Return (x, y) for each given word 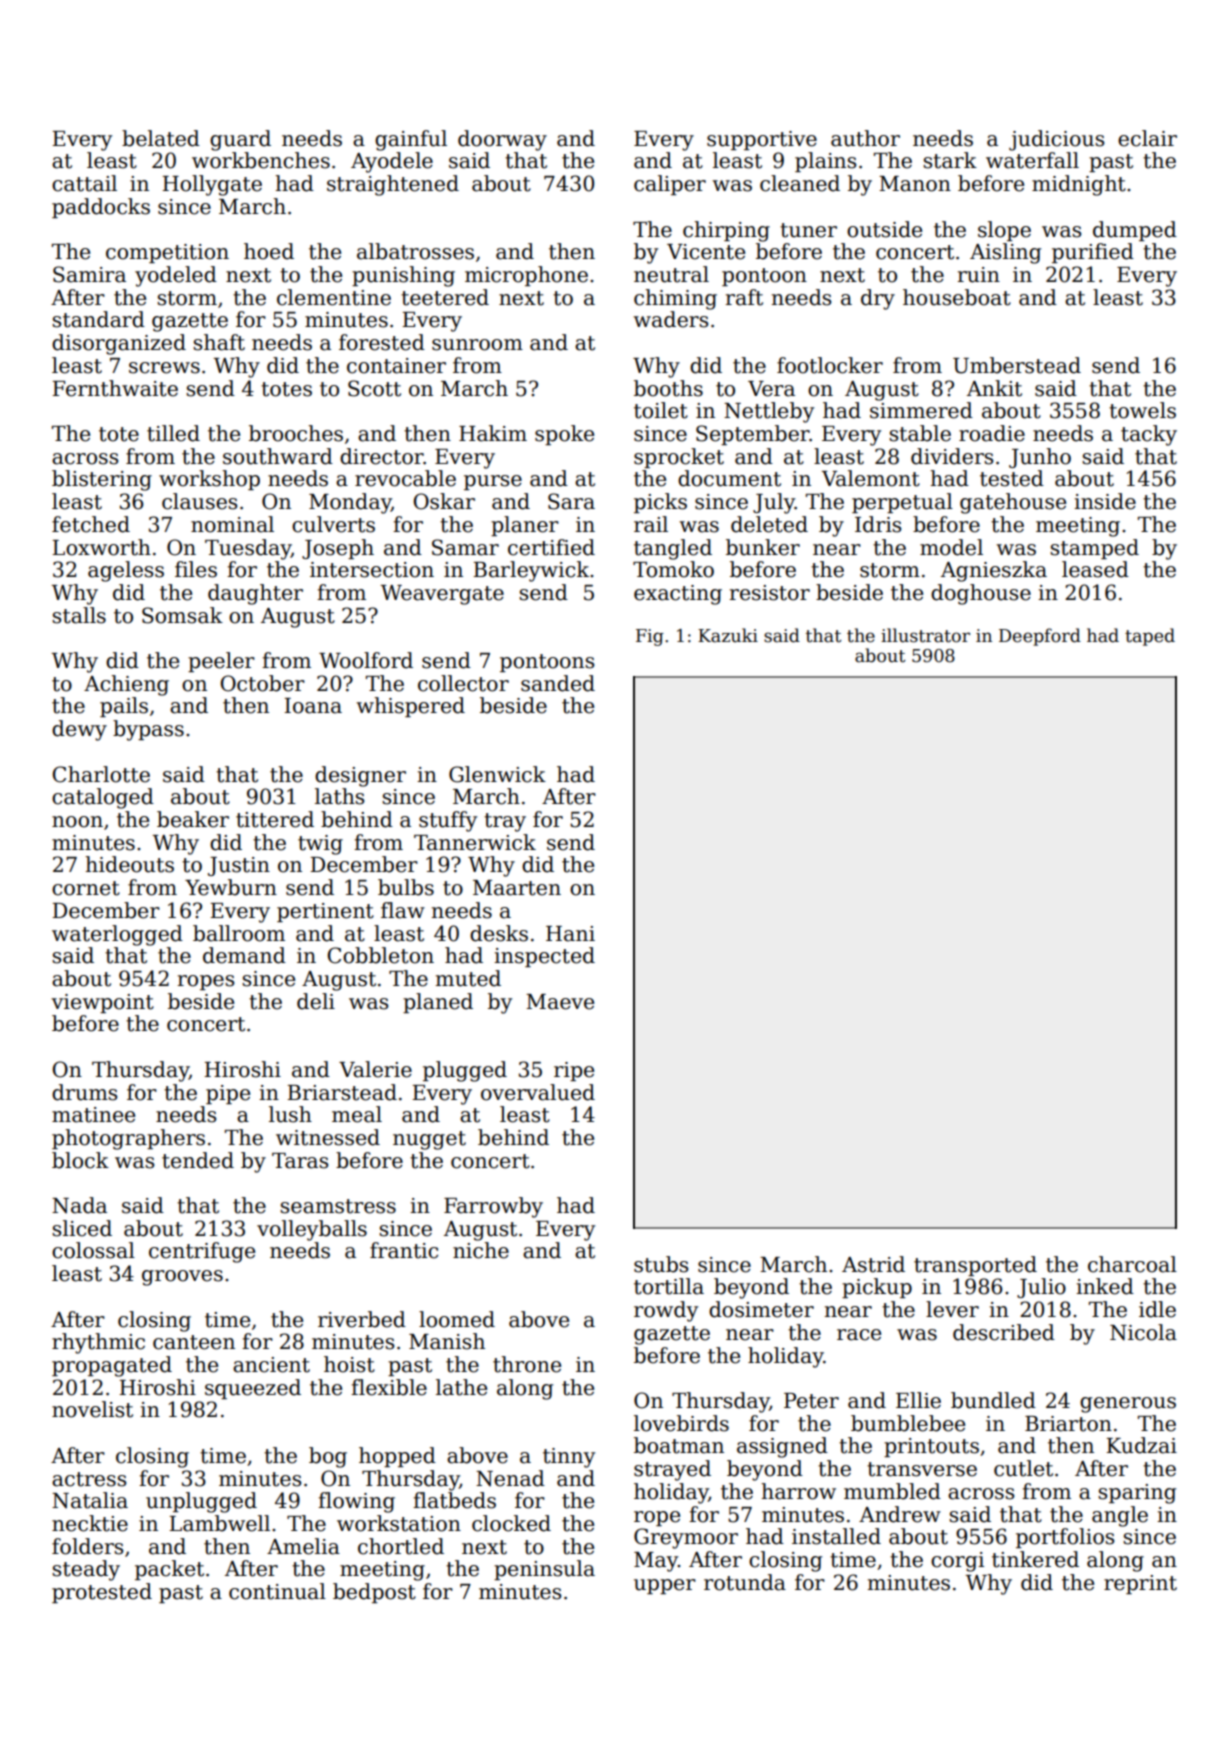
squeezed (253, 1389)
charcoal (1132, 1264)
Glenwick (497, 774)
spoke (564, 435)
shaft (219, 342)
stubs (661, 1264)
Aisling (1005, 253)
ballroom (239, 933)
